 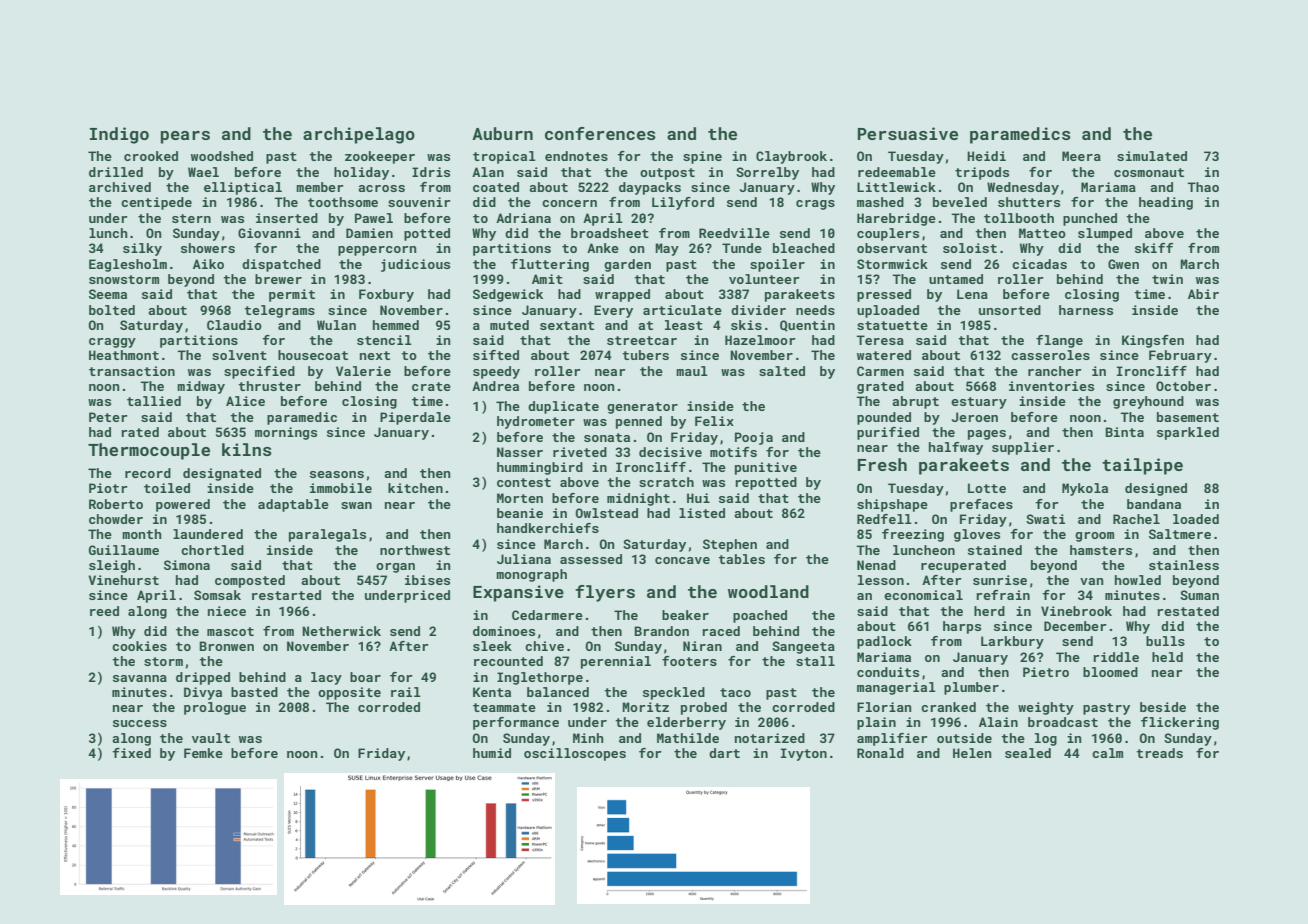 I want to click on Persuasive, so click(x=908, y=133).
